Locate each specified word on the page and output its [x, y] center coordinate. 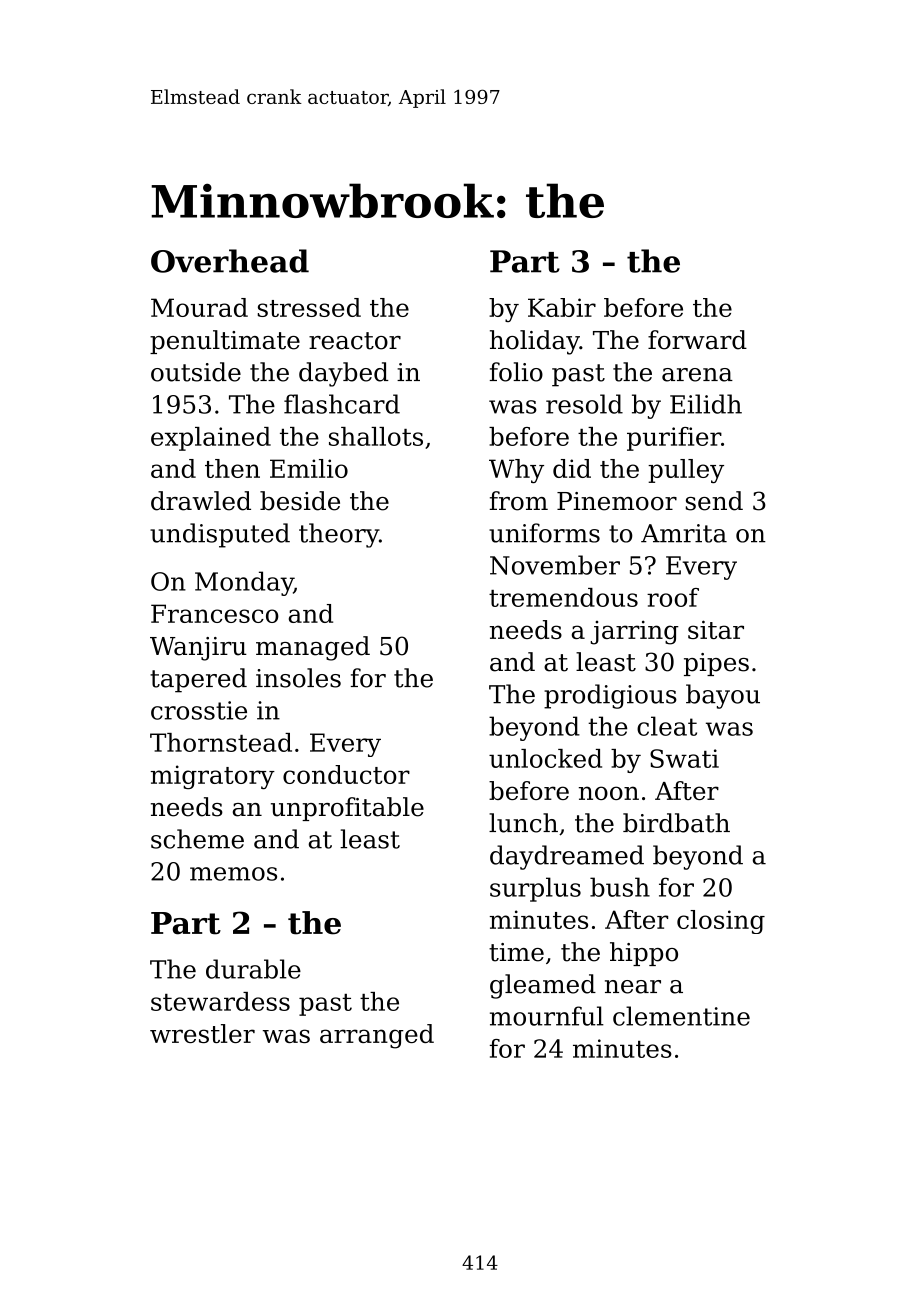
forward [697, 340]
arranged [377, 1036]
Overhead [230, 261]
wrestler [202, 1033]
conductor [346, 774]
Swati [684, 758]
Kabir [562, 307]
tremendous [563, 597]
